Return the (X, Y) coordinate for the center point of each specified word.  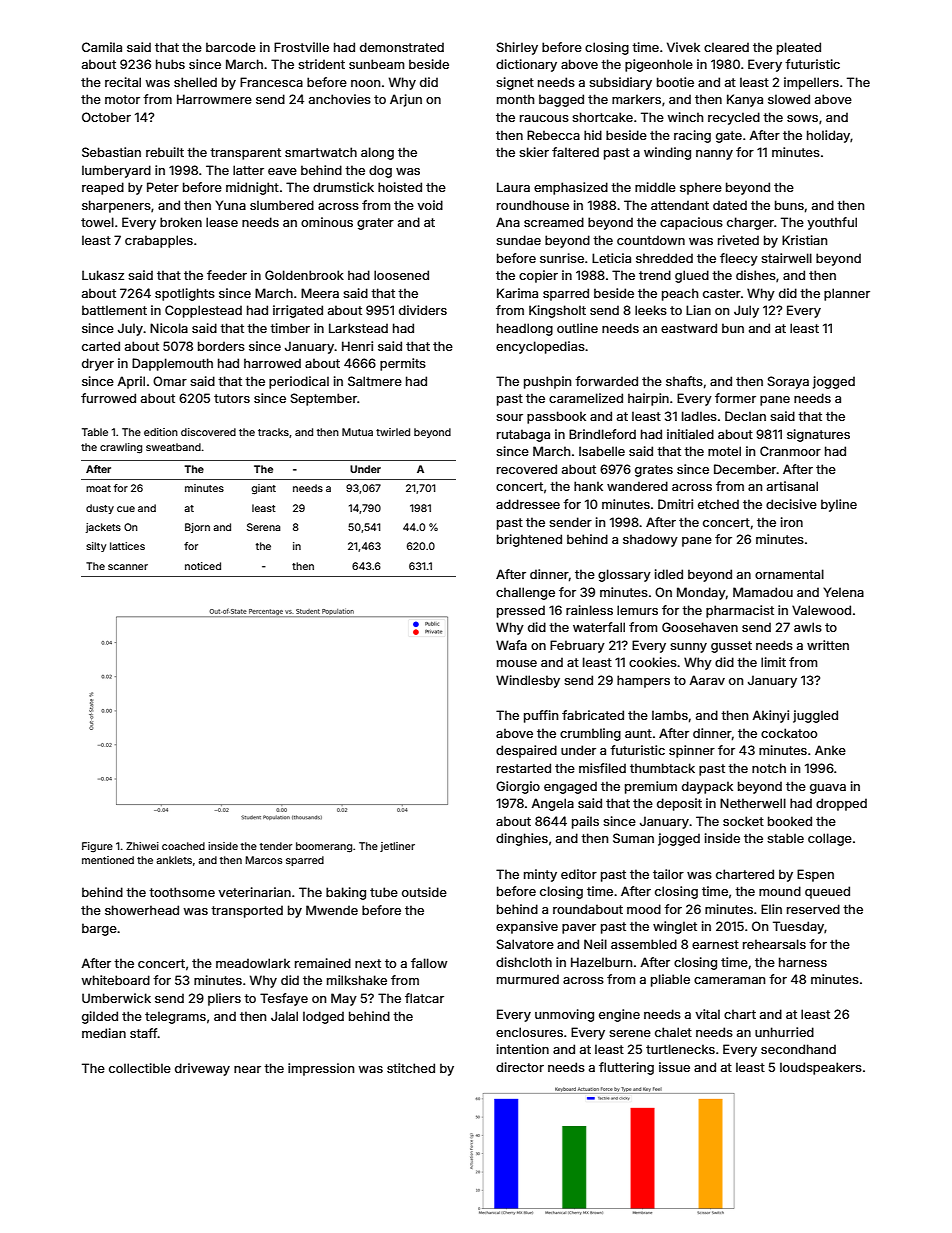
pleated (799, 48)
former (735, 398)
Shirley (517, 48)
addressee (528, 504)
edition (161, 432)
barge (99, 929)
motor (122, 99)
